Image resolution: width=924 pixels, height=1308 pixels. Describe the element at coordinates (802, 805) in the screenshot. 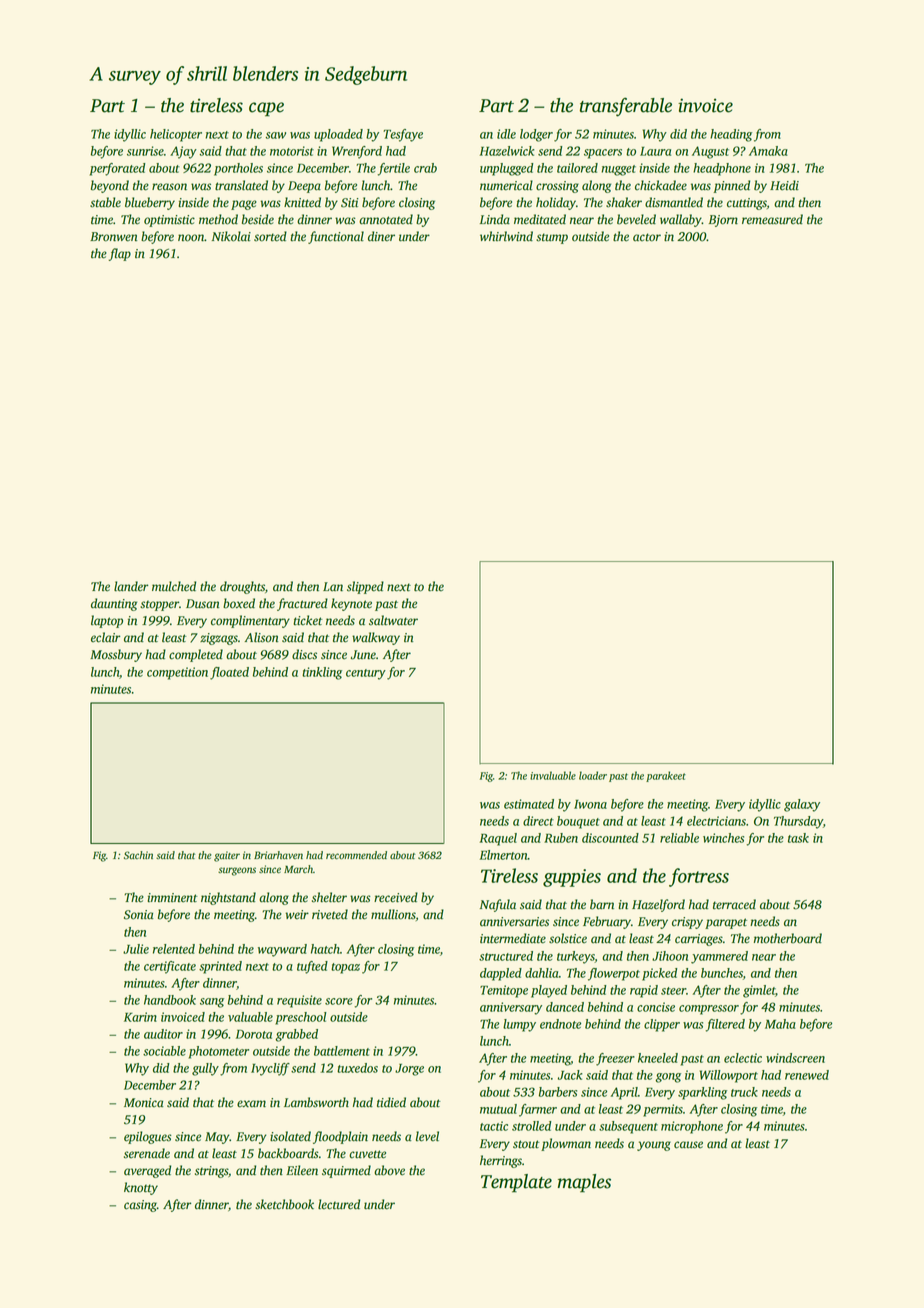

I see `galaxy` at that location.
